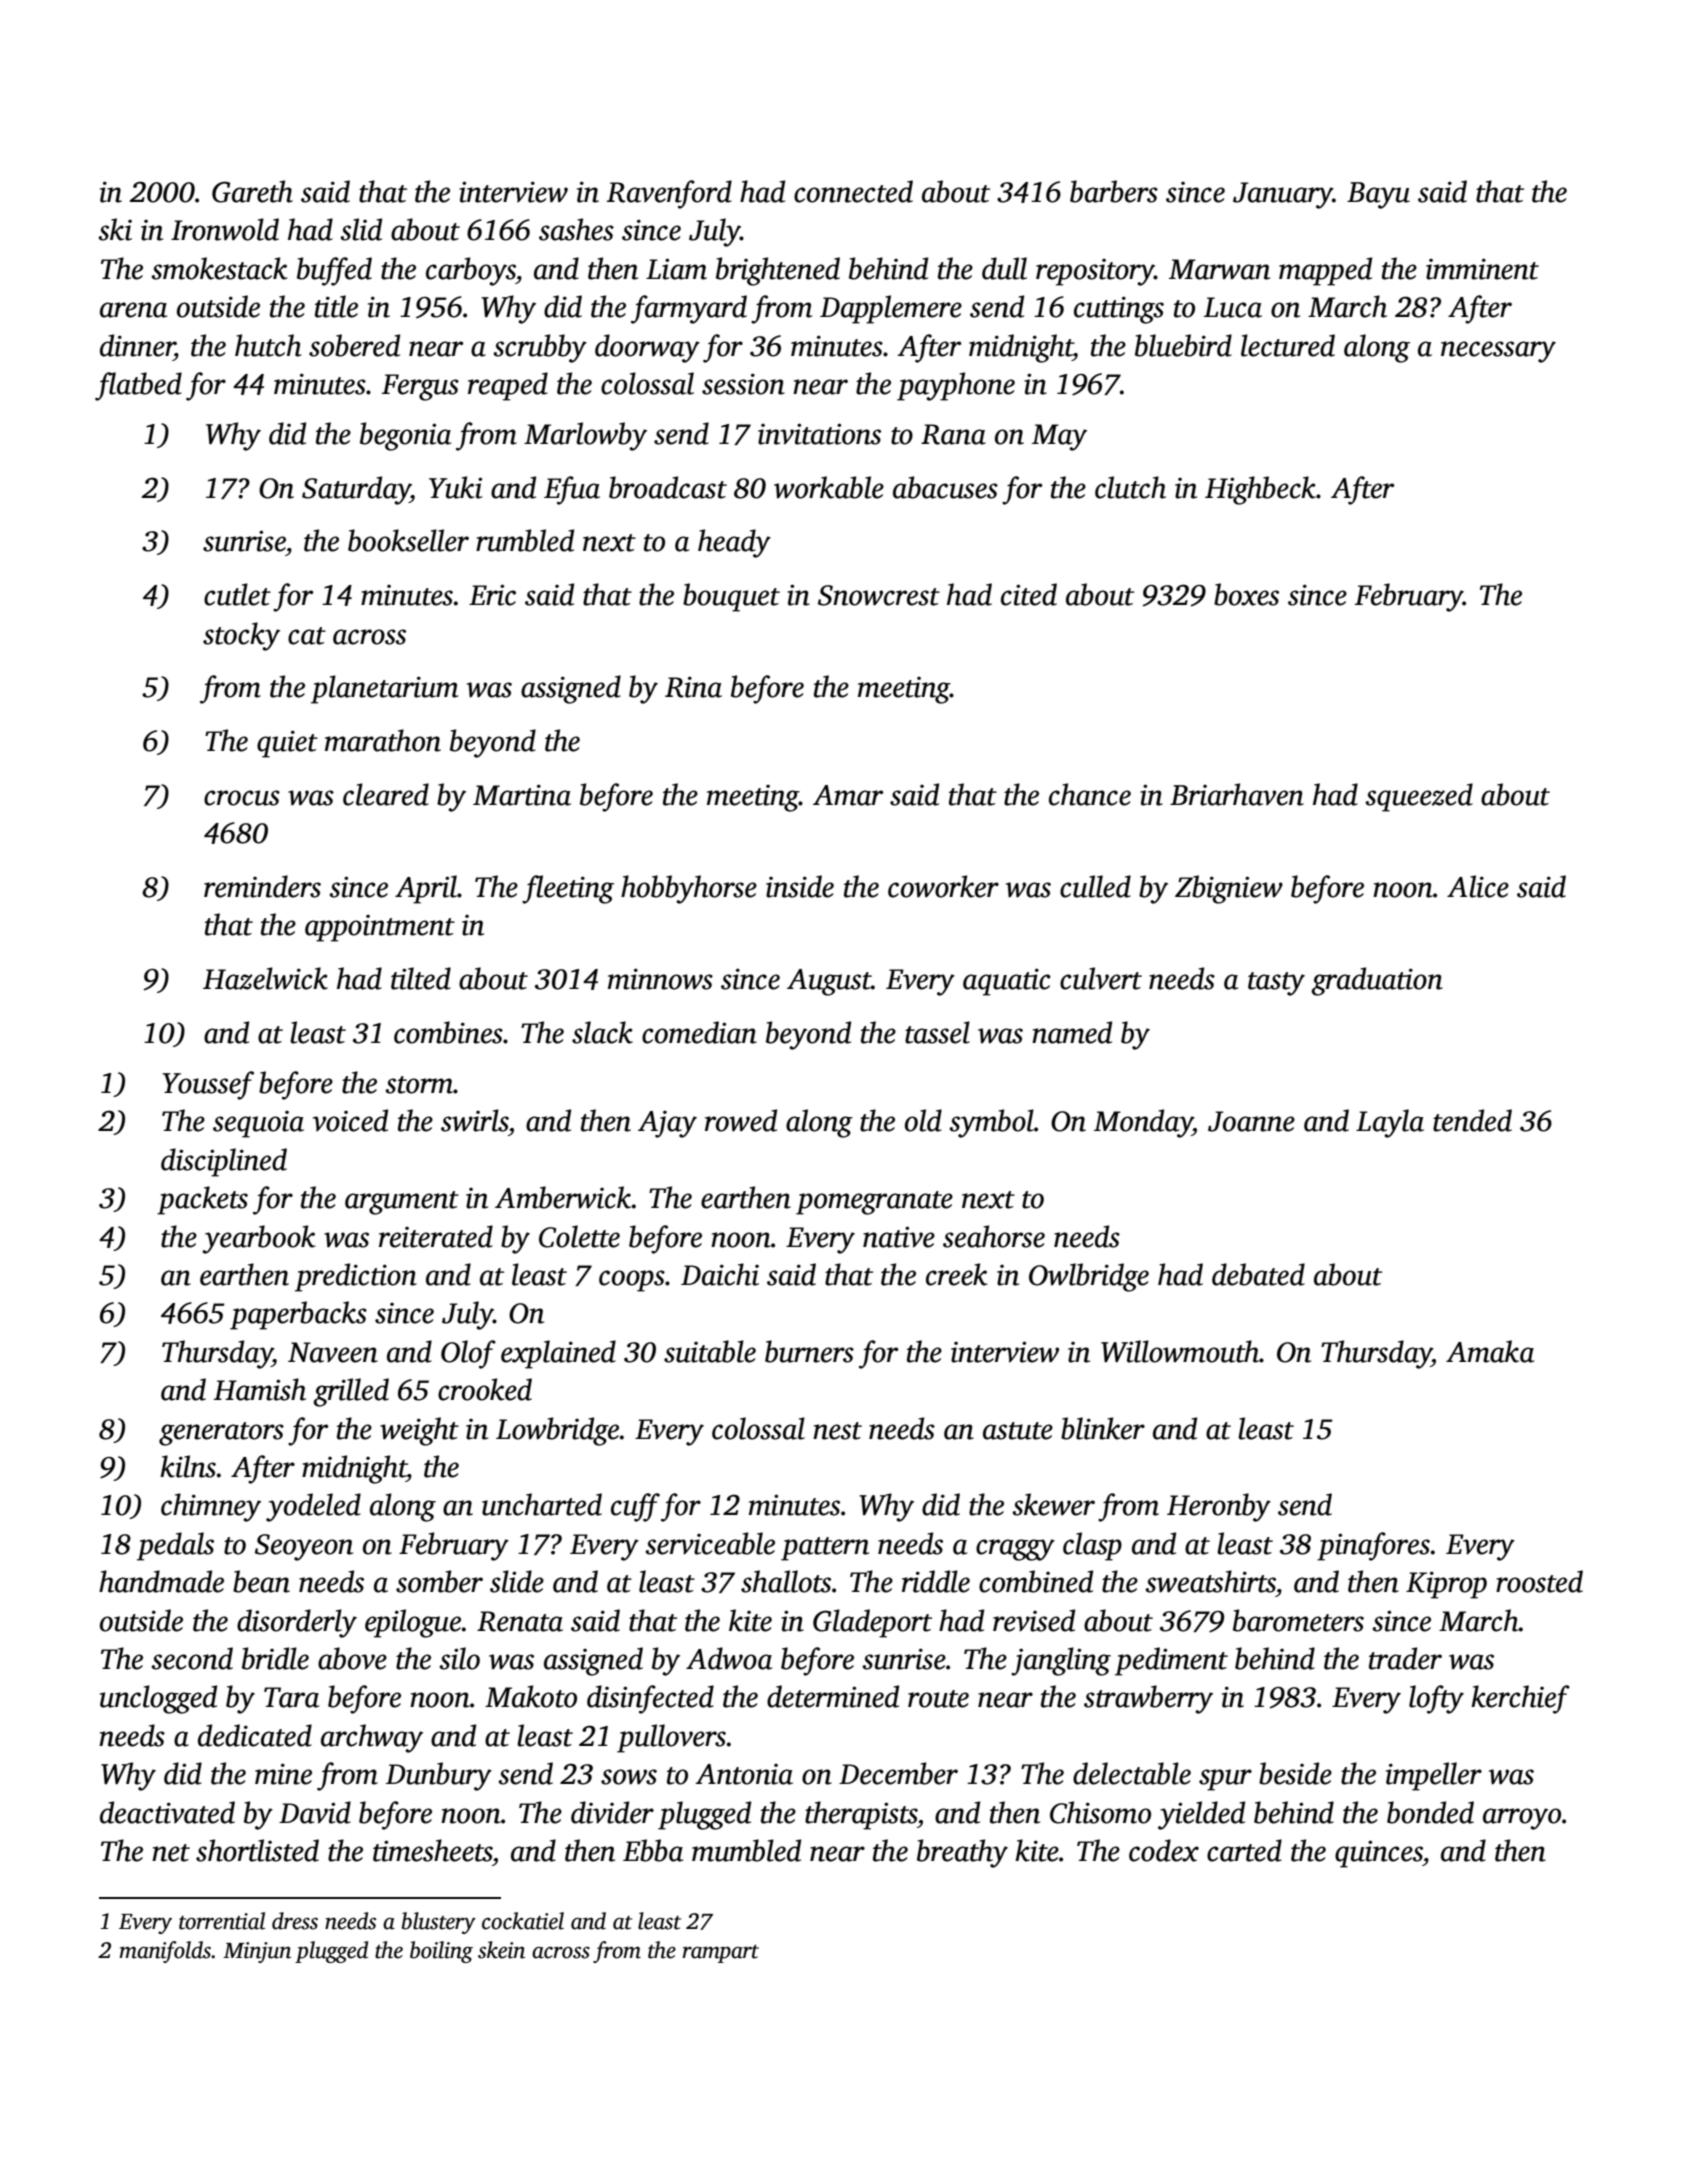  I want to click on symbol, so click(991, 1123).
